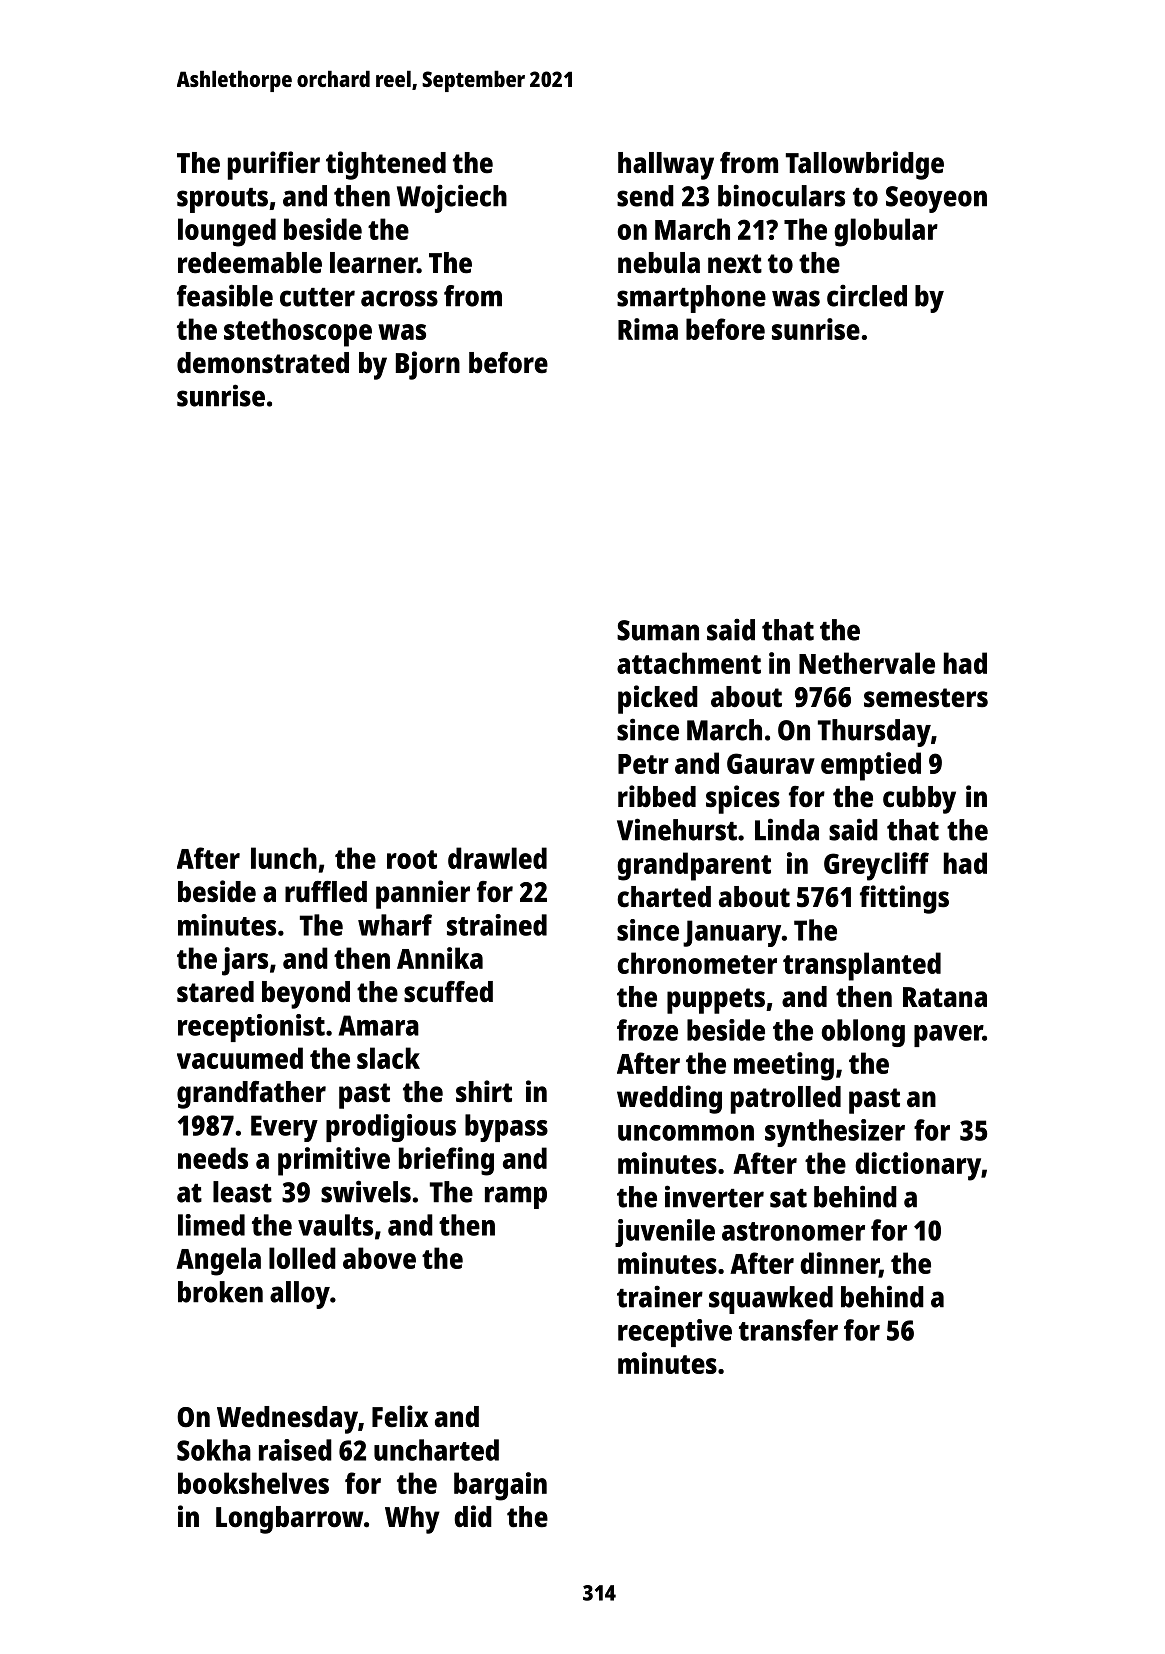 The width and height of the image is (1165, 1654). What do you see at coordinates (428, 365) in the image?
I see `Bjorn` at bounding box center [428, 365].
